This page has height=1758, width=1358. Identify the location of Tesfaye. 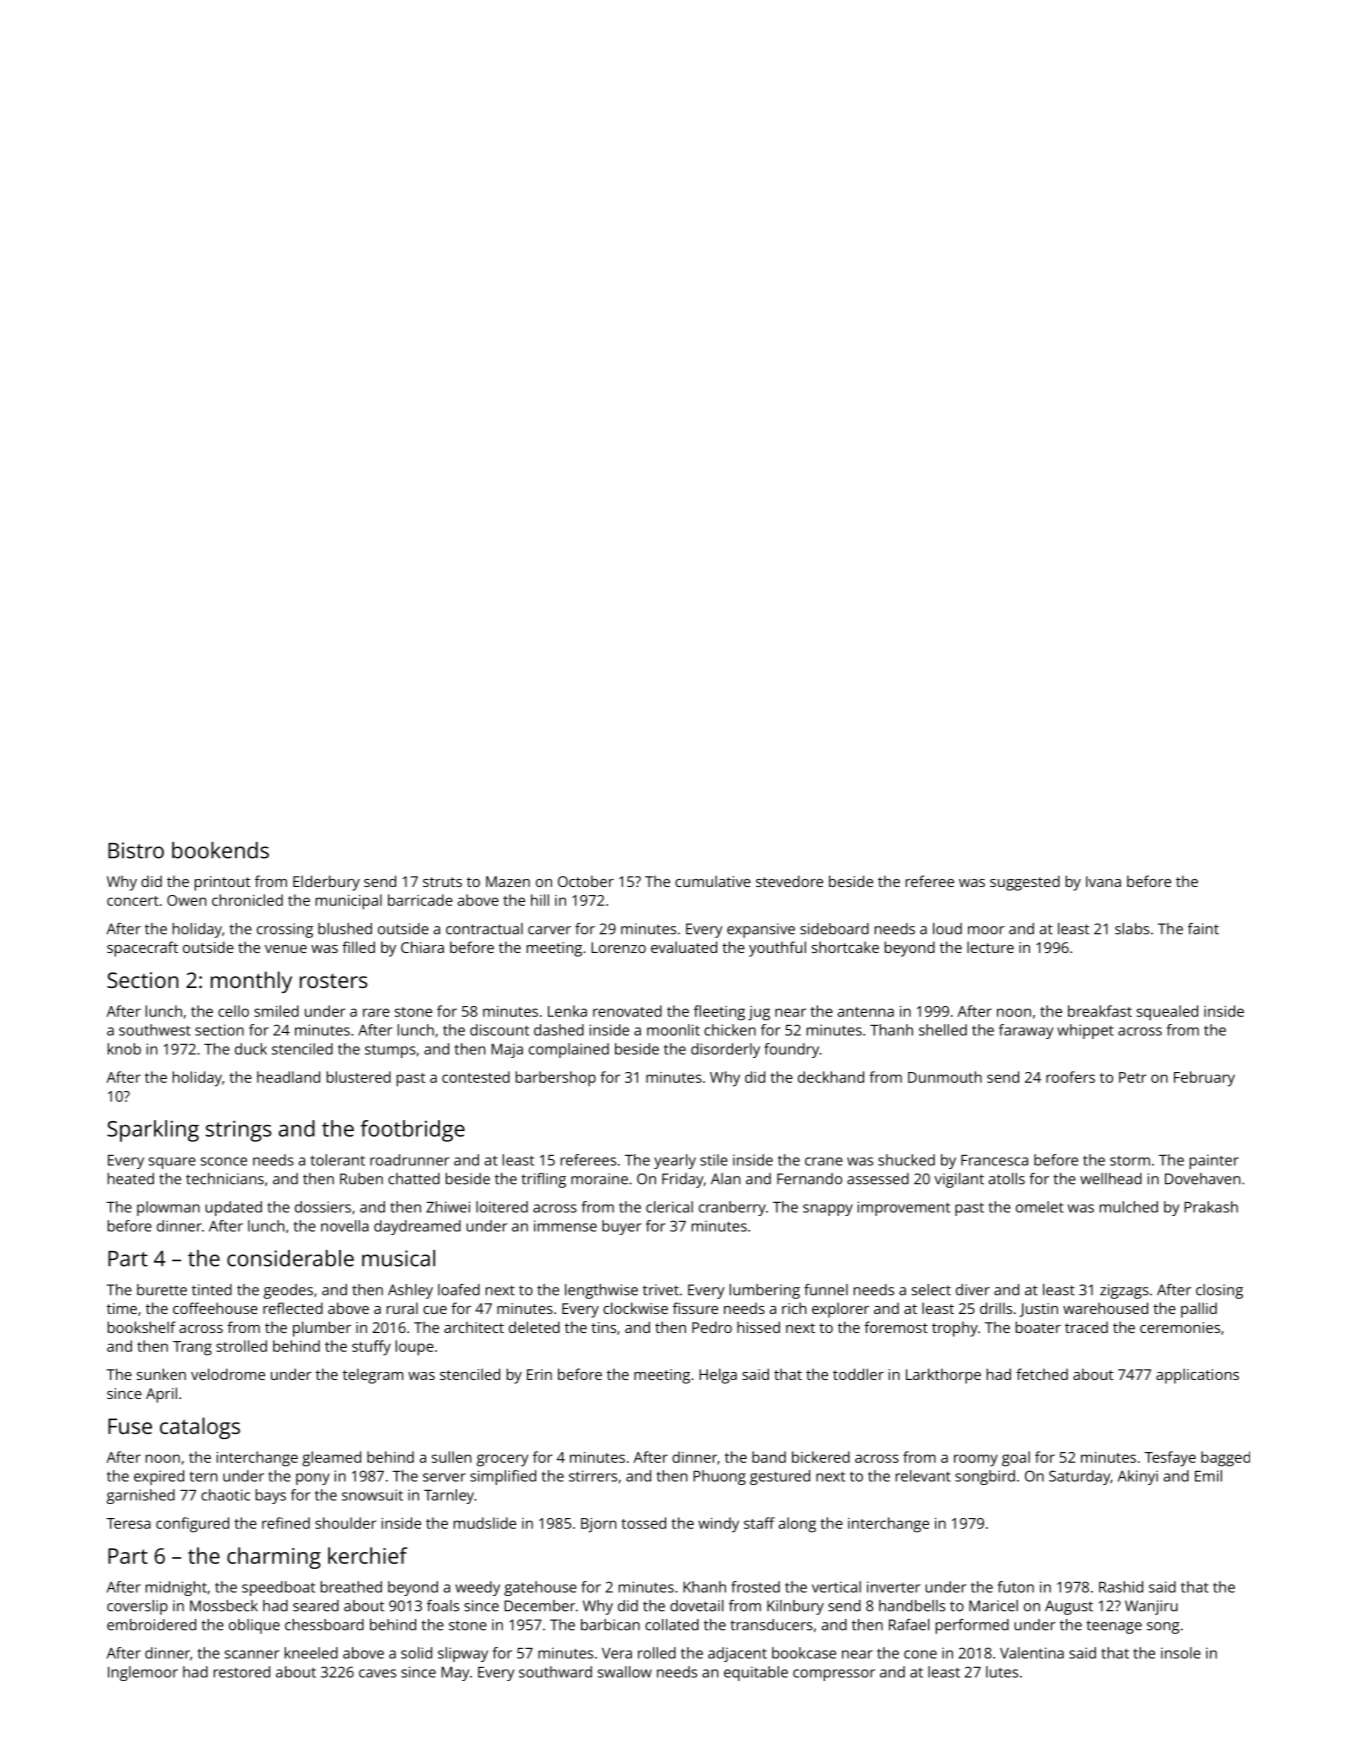
(1170, 1459).
